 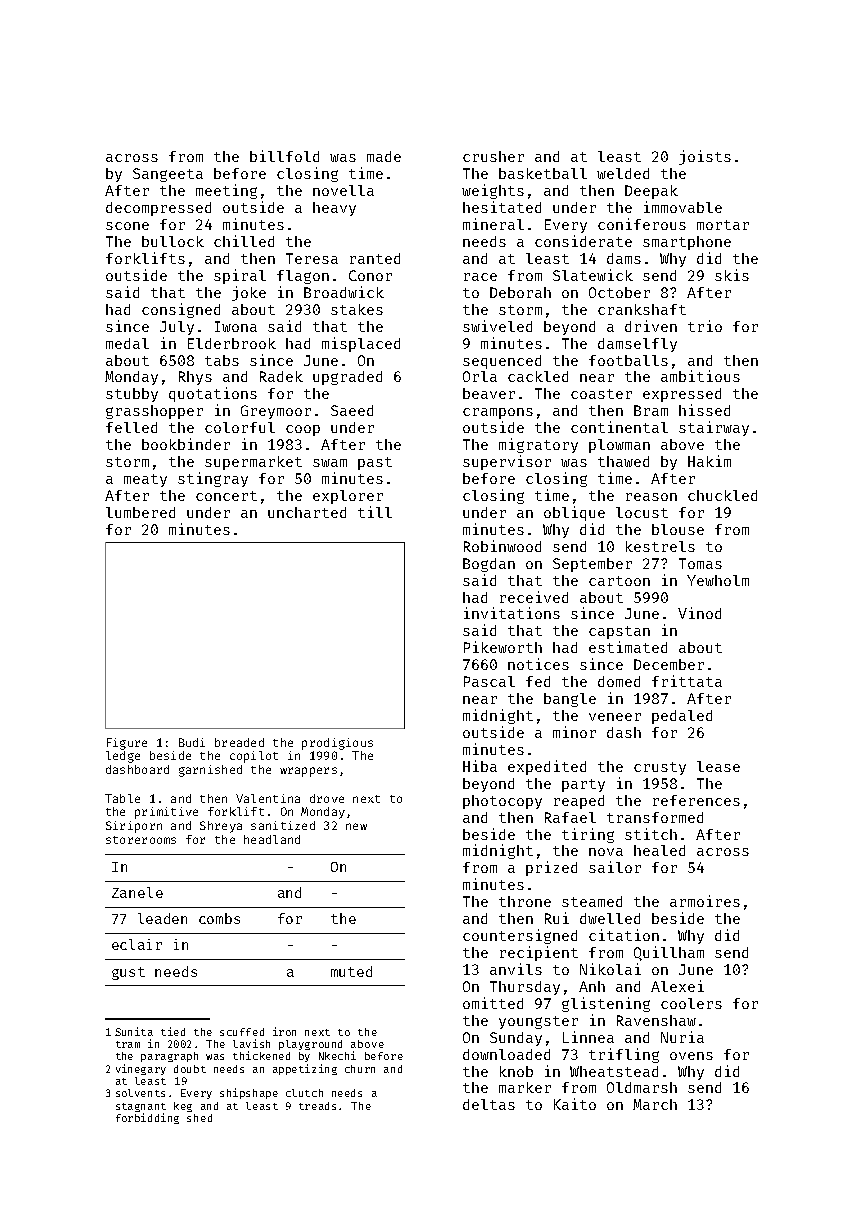 I want to click on throne, so click(x=525, y=901).
